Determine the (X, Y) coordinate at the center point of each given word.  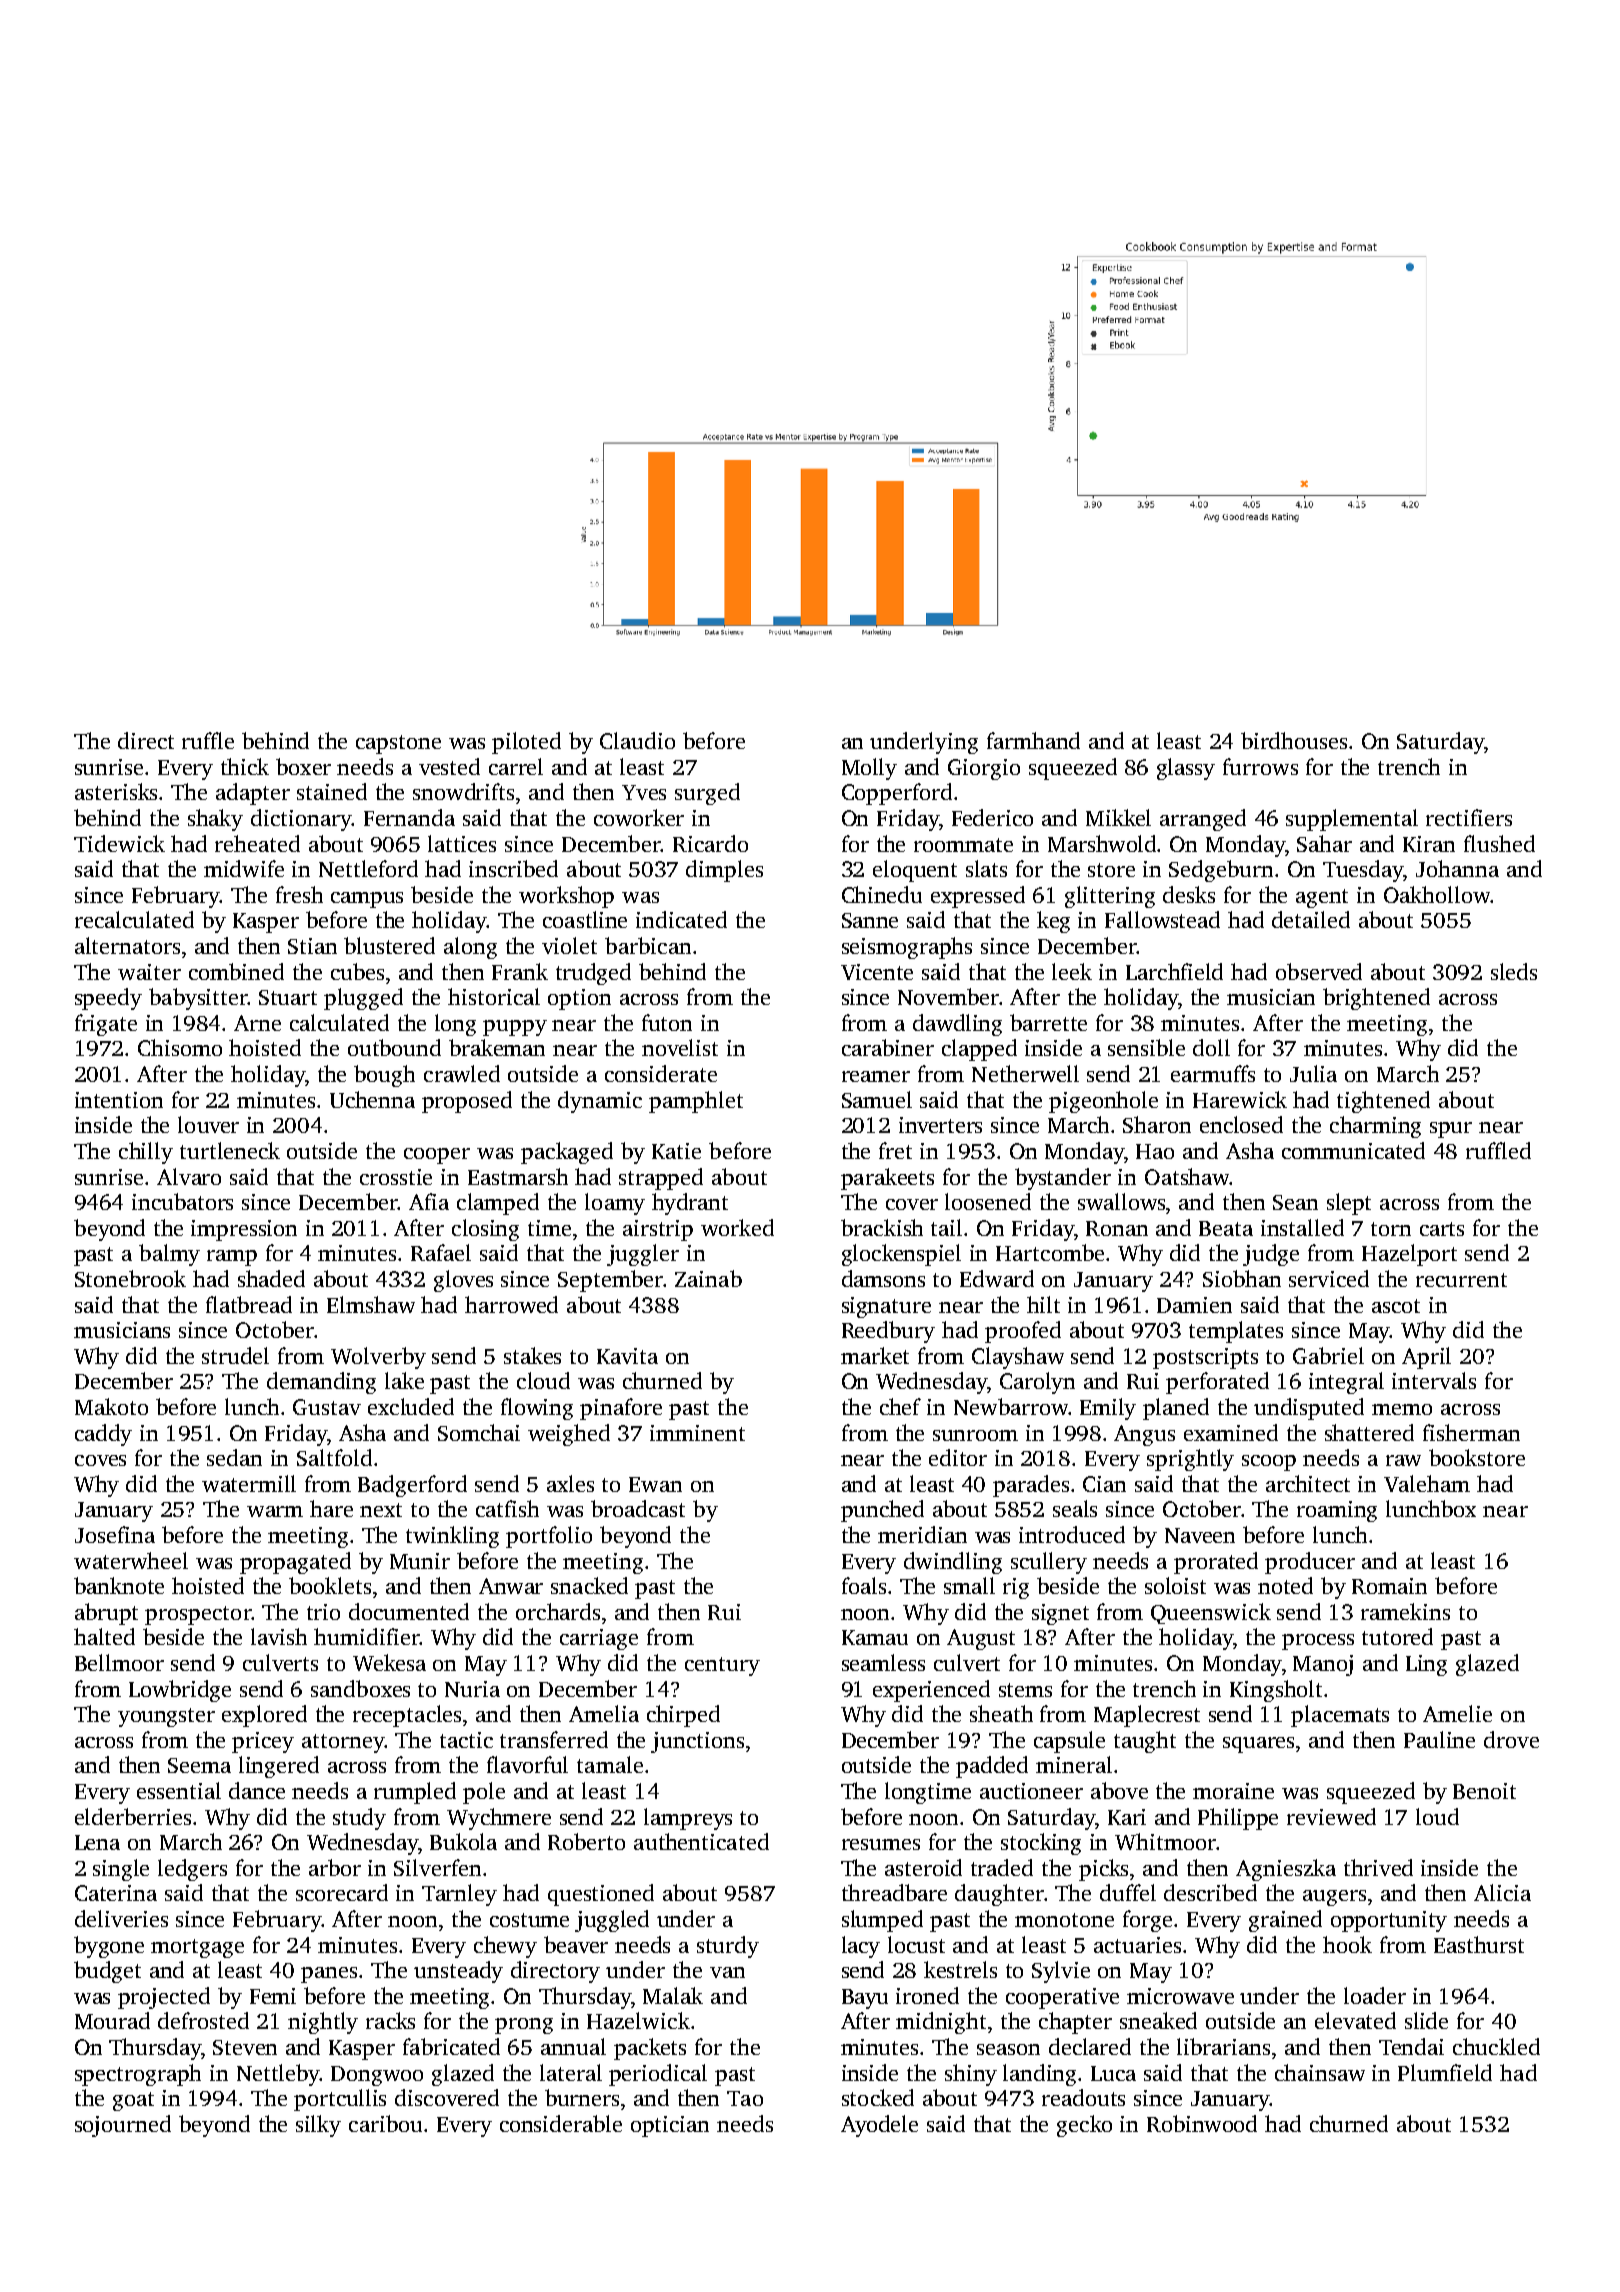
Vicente (877, 972)
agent (1322, 898)
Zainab (708, 1278)
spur (1451, 1130)
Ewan (655, 1484)
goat (133, 2101)
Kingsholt (1276, 1691)
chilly (146, 1153)
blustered (389, 945)
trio (323, 1612)
